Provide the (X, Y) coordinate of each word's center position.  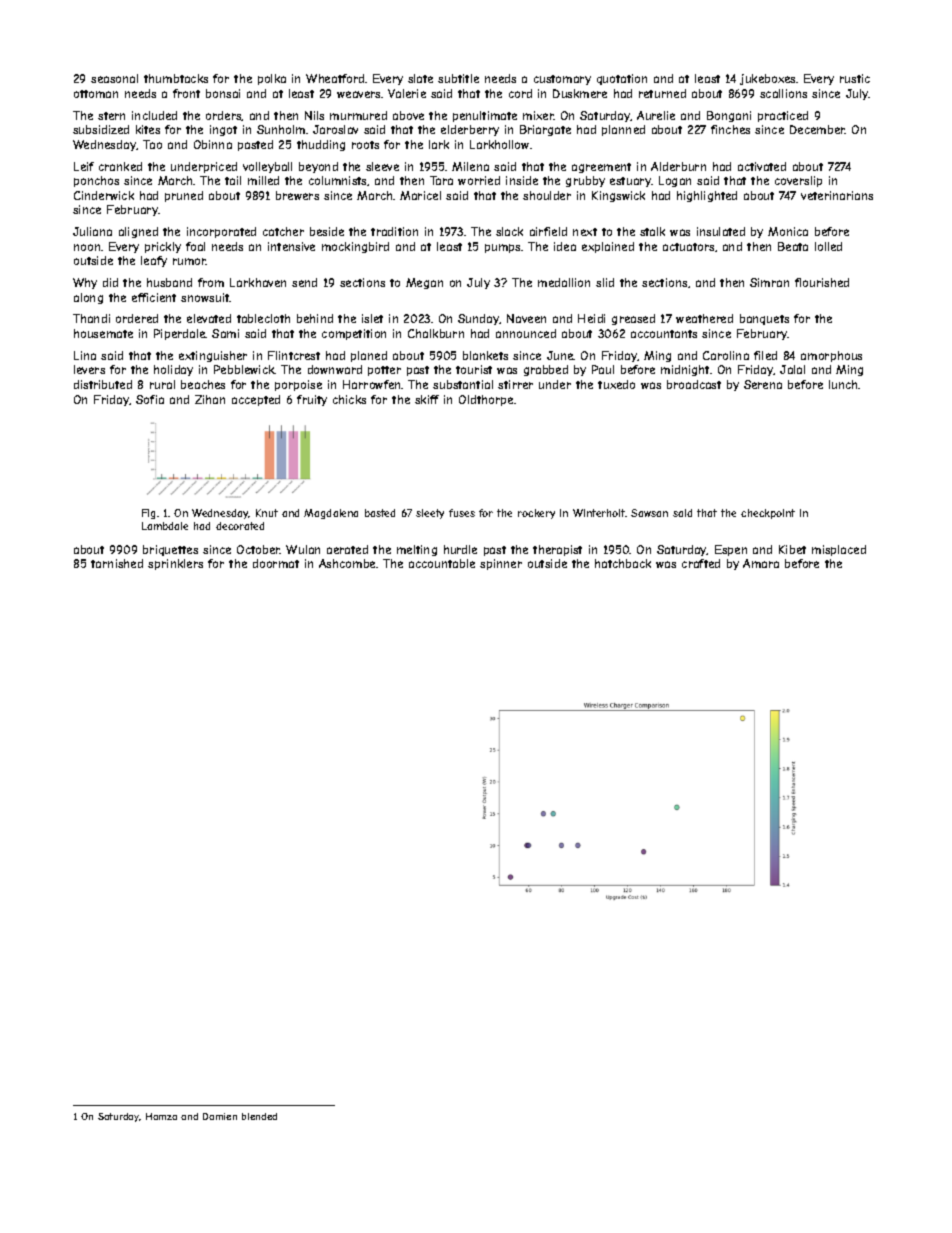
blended (259, 1116)
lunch (843, 384)
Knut (267, 513)
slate (420, 78)
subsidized (101, 129)
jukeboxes (767, 79)
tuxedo (616, 384)
